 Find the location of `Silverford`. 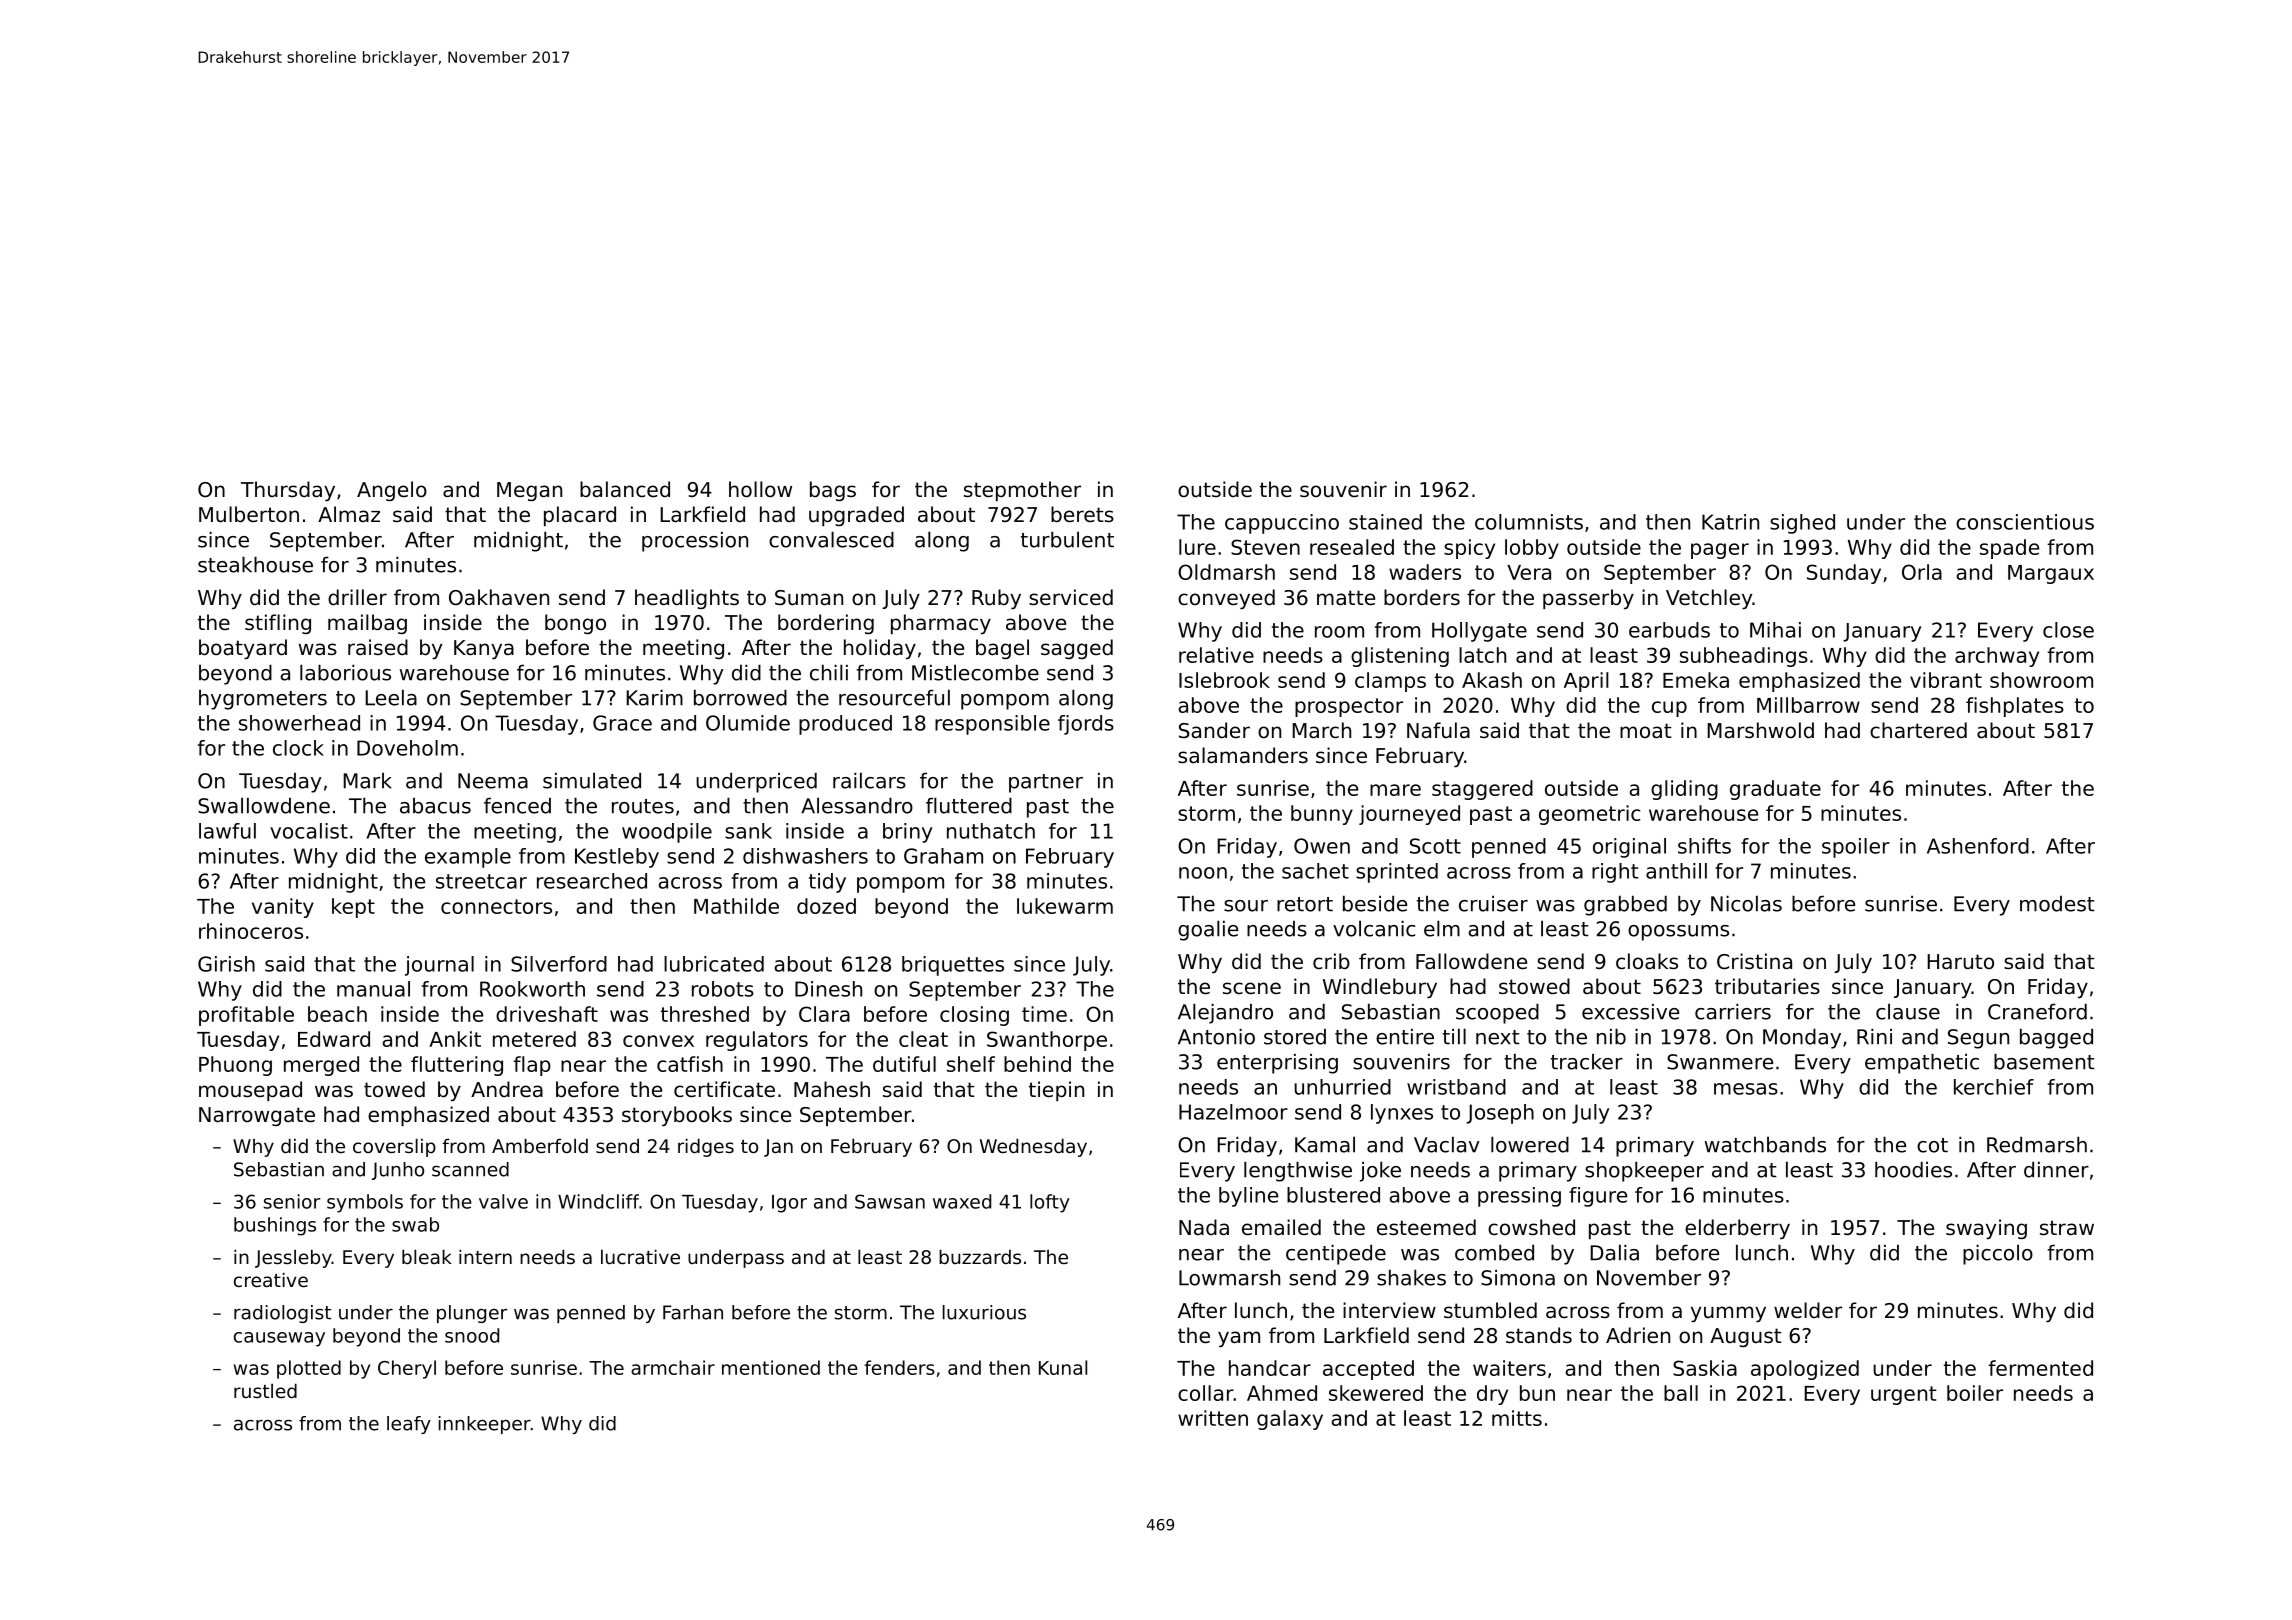

Silverford is located at coordinates (559, 964).
